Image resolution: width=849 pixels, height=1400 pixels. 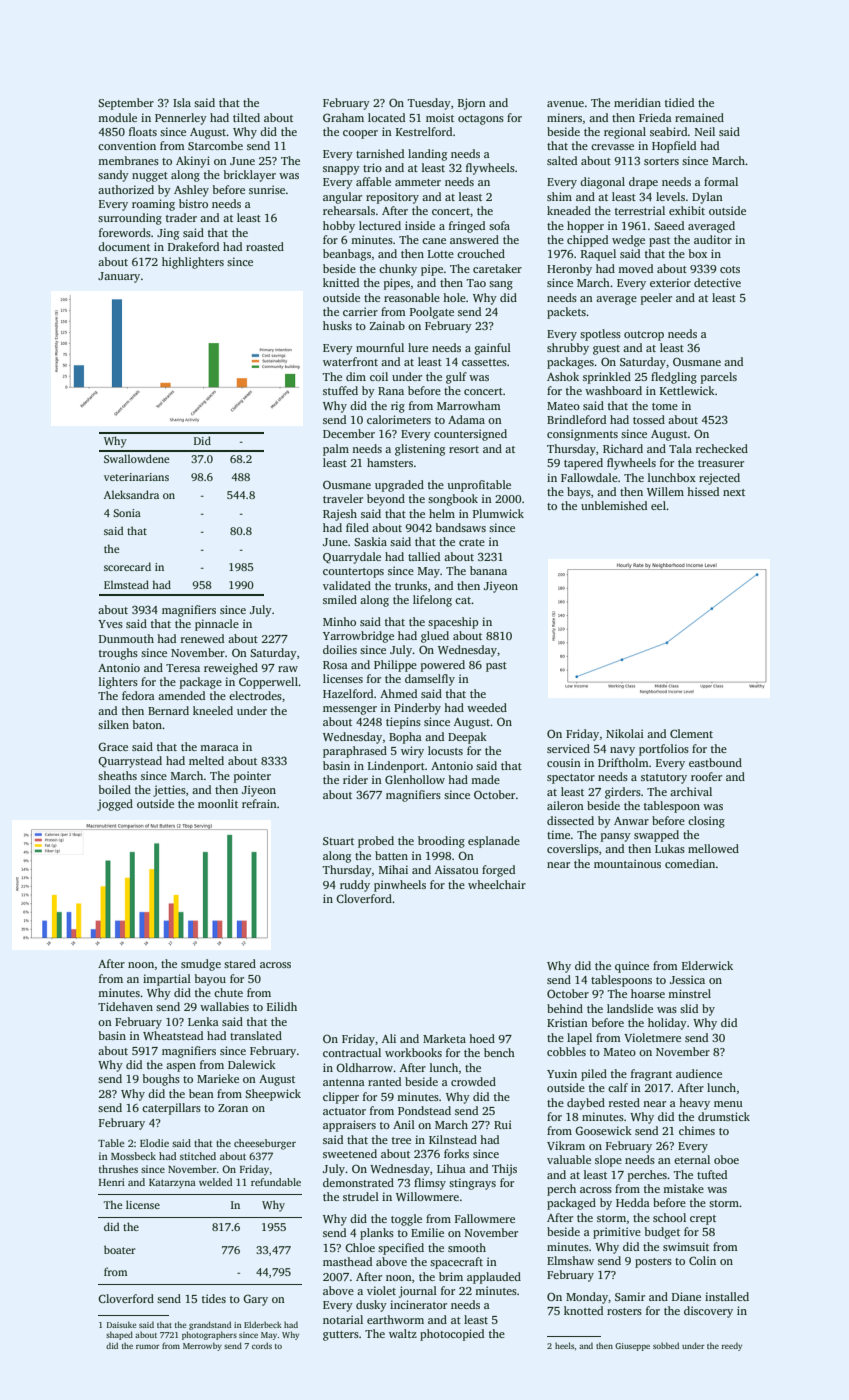 I want to click on Stuart, so click(x=338, y=841).
